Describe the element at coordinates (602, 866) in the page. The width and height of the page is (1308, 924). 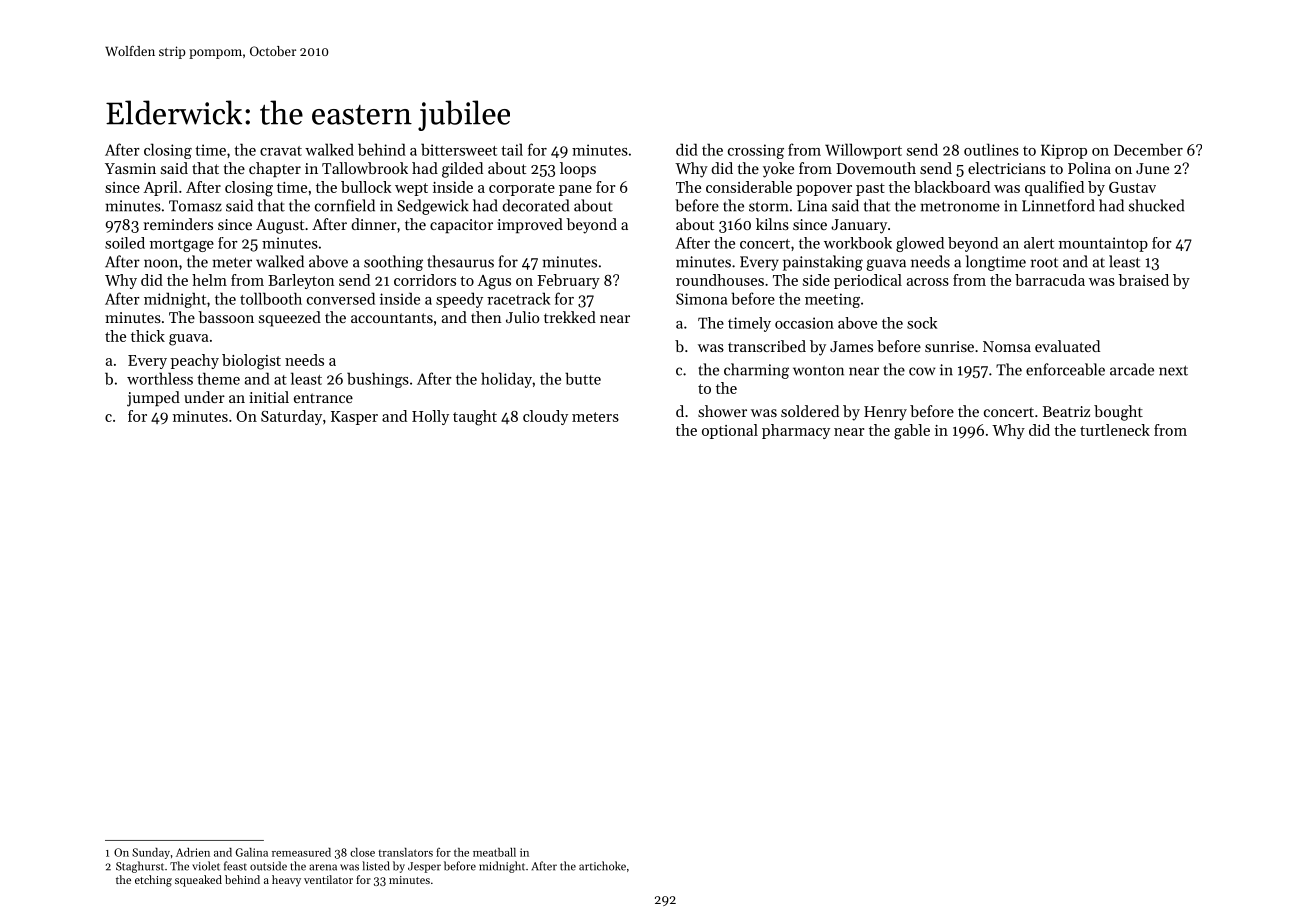
I see `artichoke` at that location.
